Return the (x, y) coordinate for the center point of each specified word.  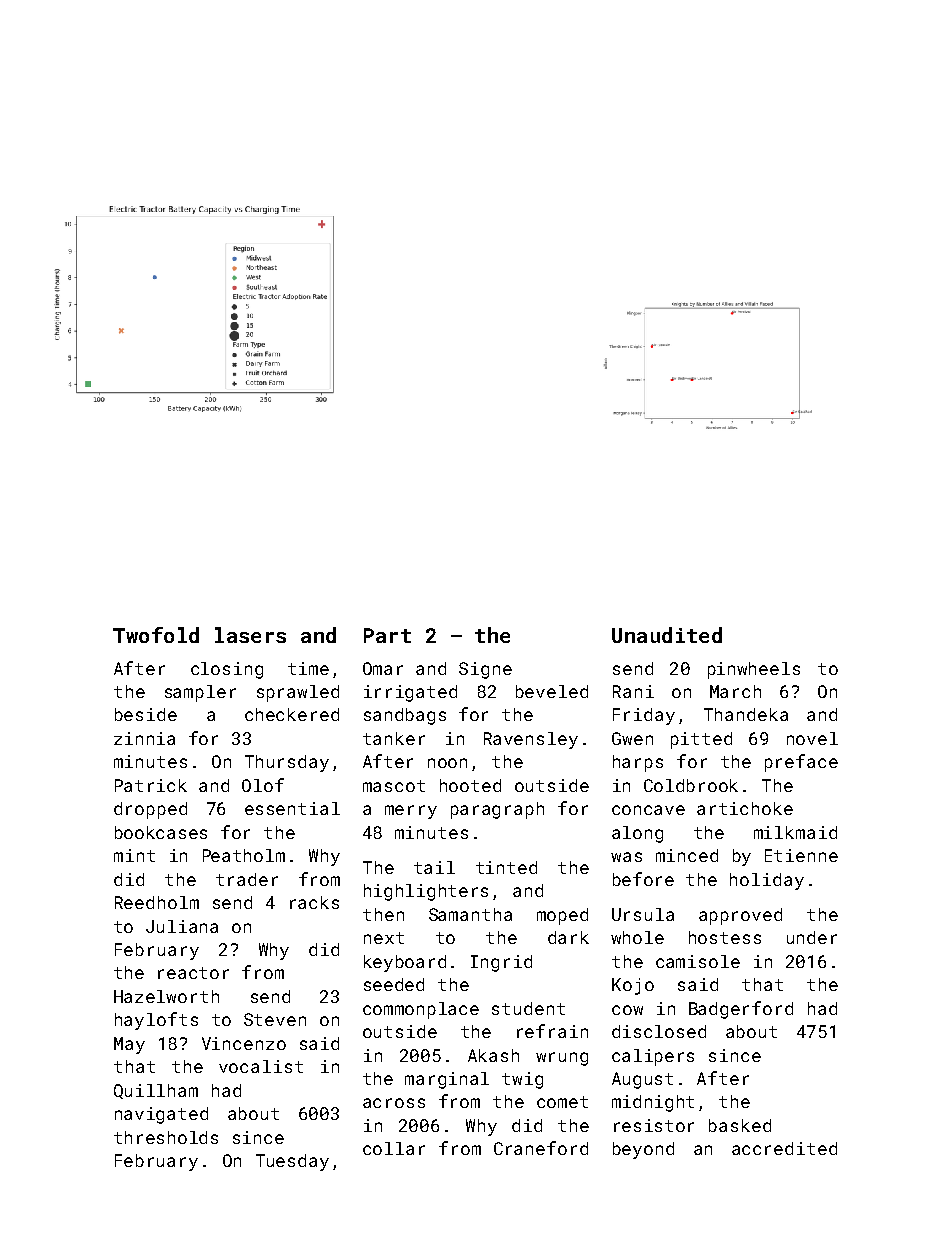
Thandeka (746, 714)
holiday (767, 881)
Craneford (541, 1148)
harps (638, 763)
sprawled (298, 693)
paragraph (497, 810)
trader (247, 879)
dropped (150, 810)
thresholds (166, 1137)
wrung (562, 1059)
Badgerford (741, 1010)
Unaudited (667, 635)
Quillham (156, 1091)
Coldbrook (691, 785)
